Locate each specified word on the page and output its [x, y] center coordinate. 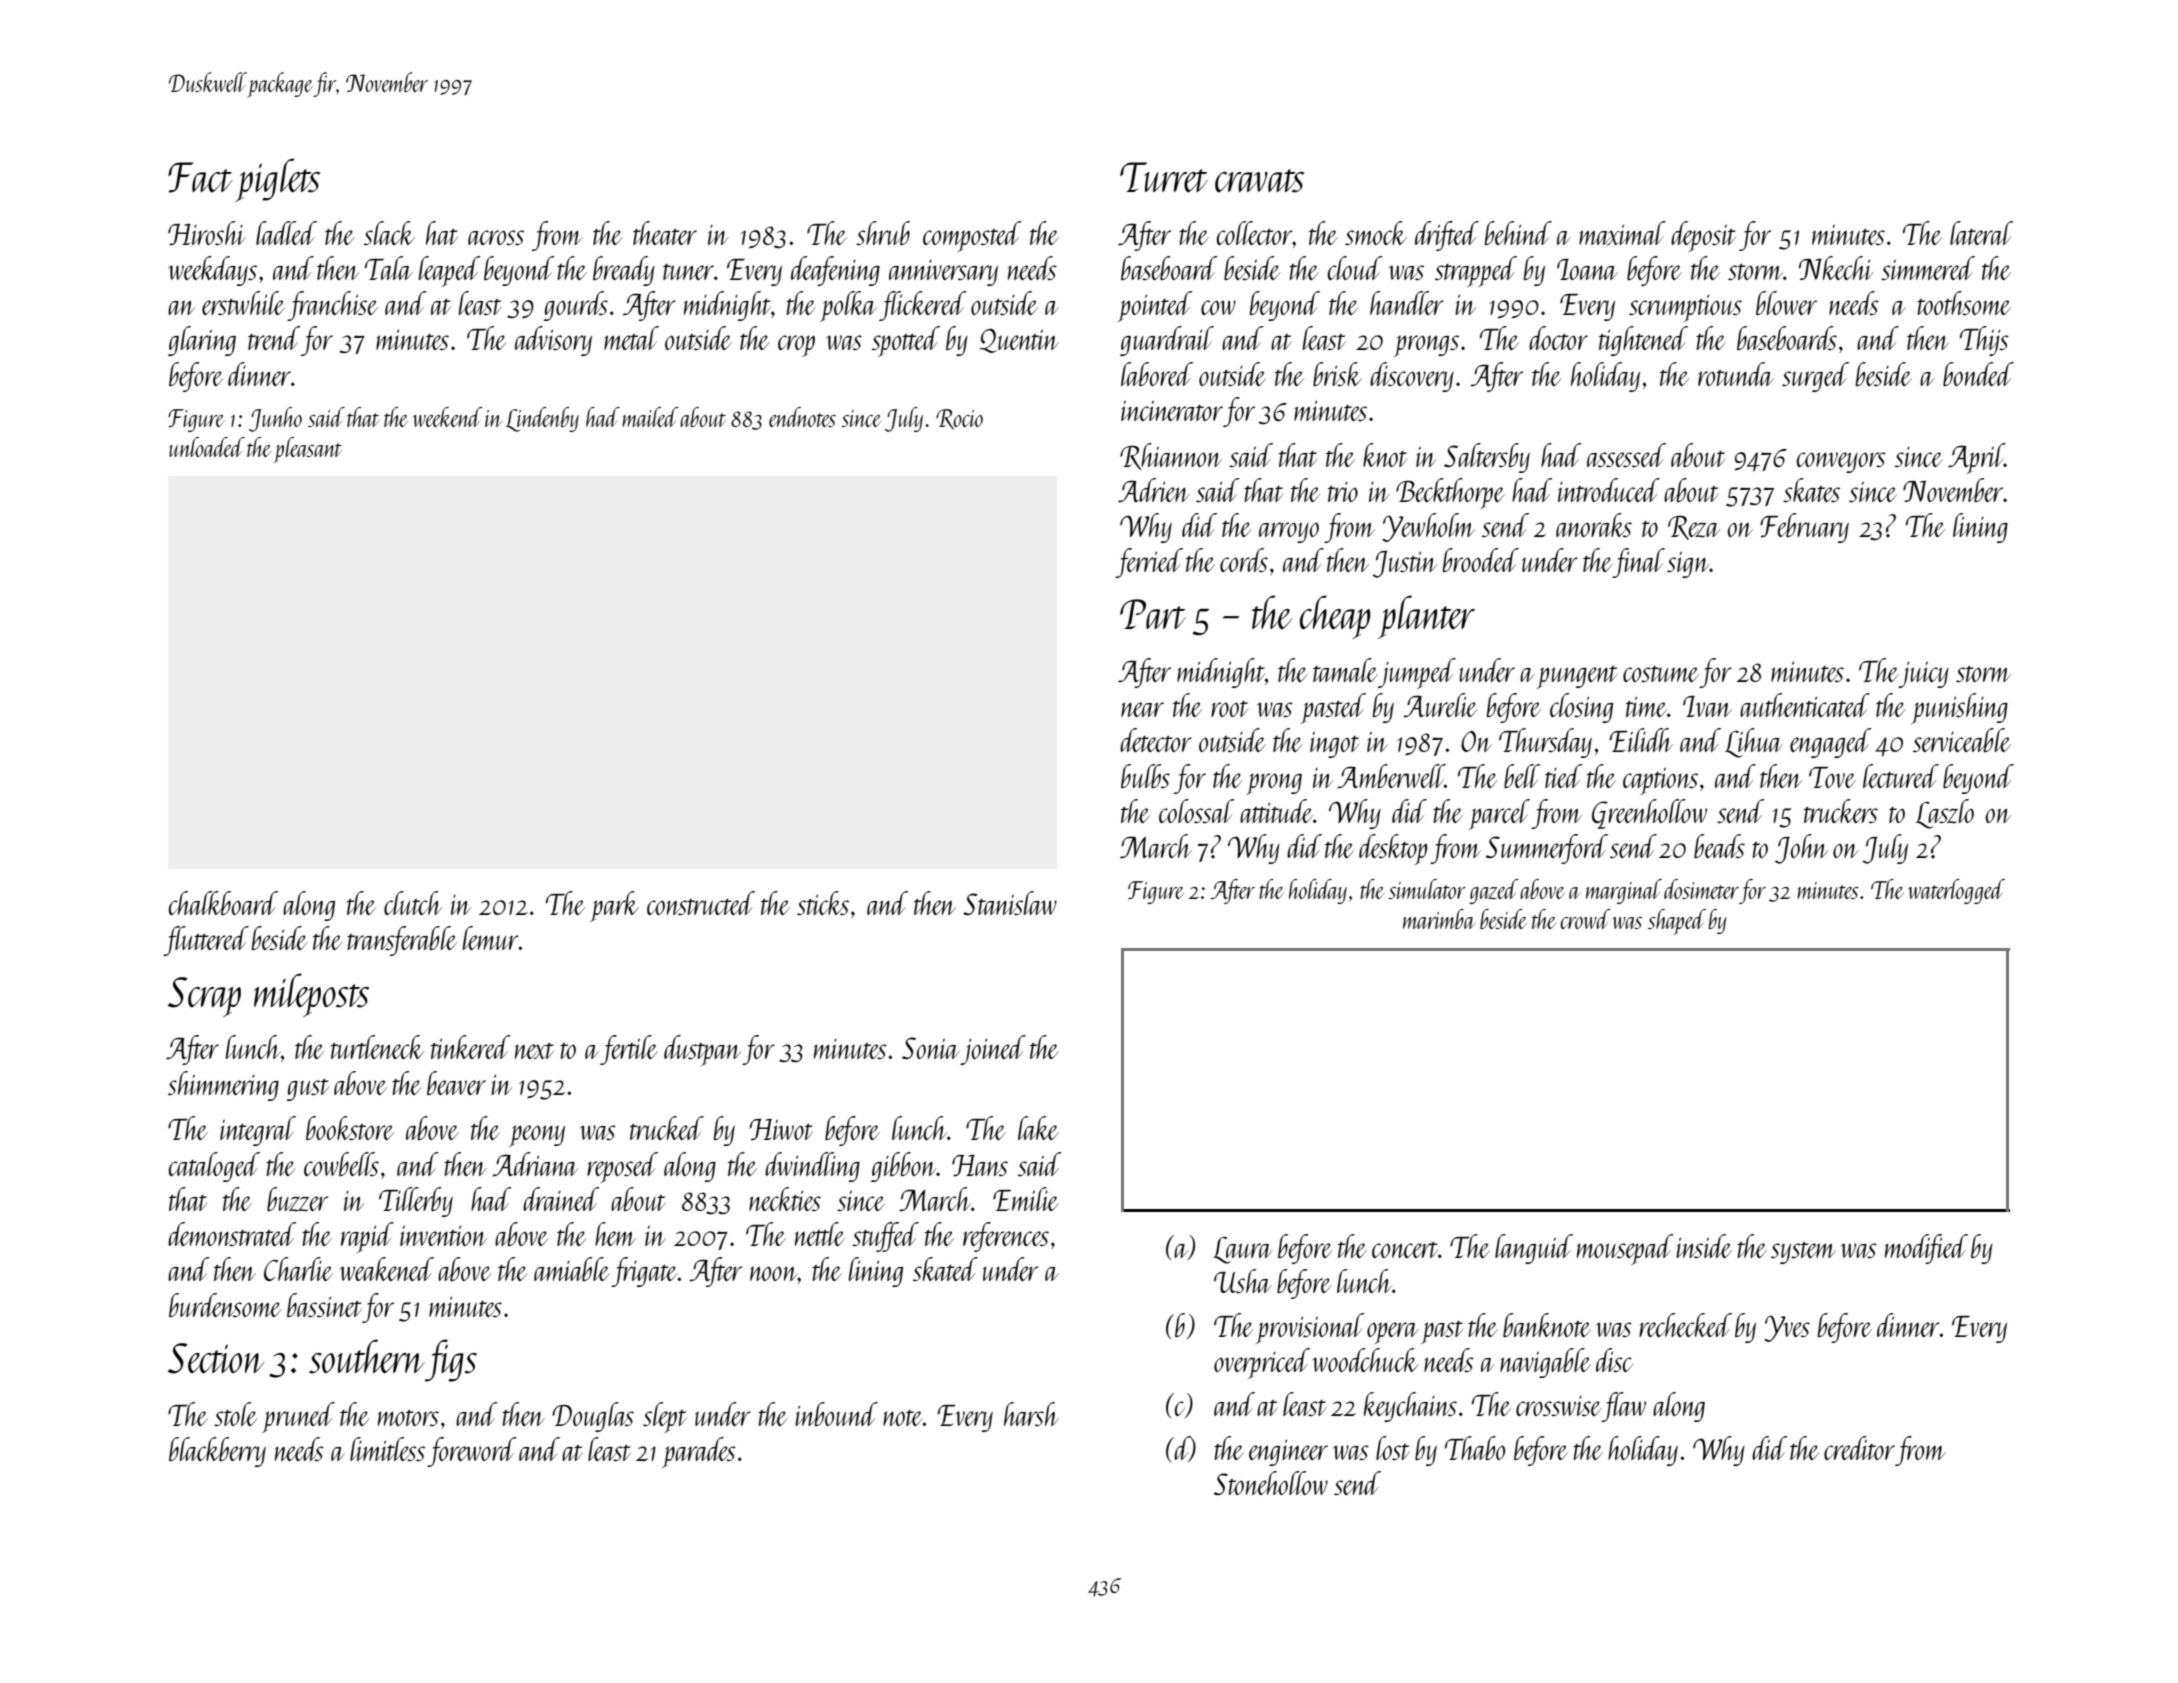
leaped [450, 271]
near [1142, 709]
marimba [1439, 919]
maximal [1622, 233]
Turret [1164, 177]
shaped [1677, 922]
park [614, 906]
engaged [1831, 743]
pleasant [307, 450]
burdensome [225, 1305]
